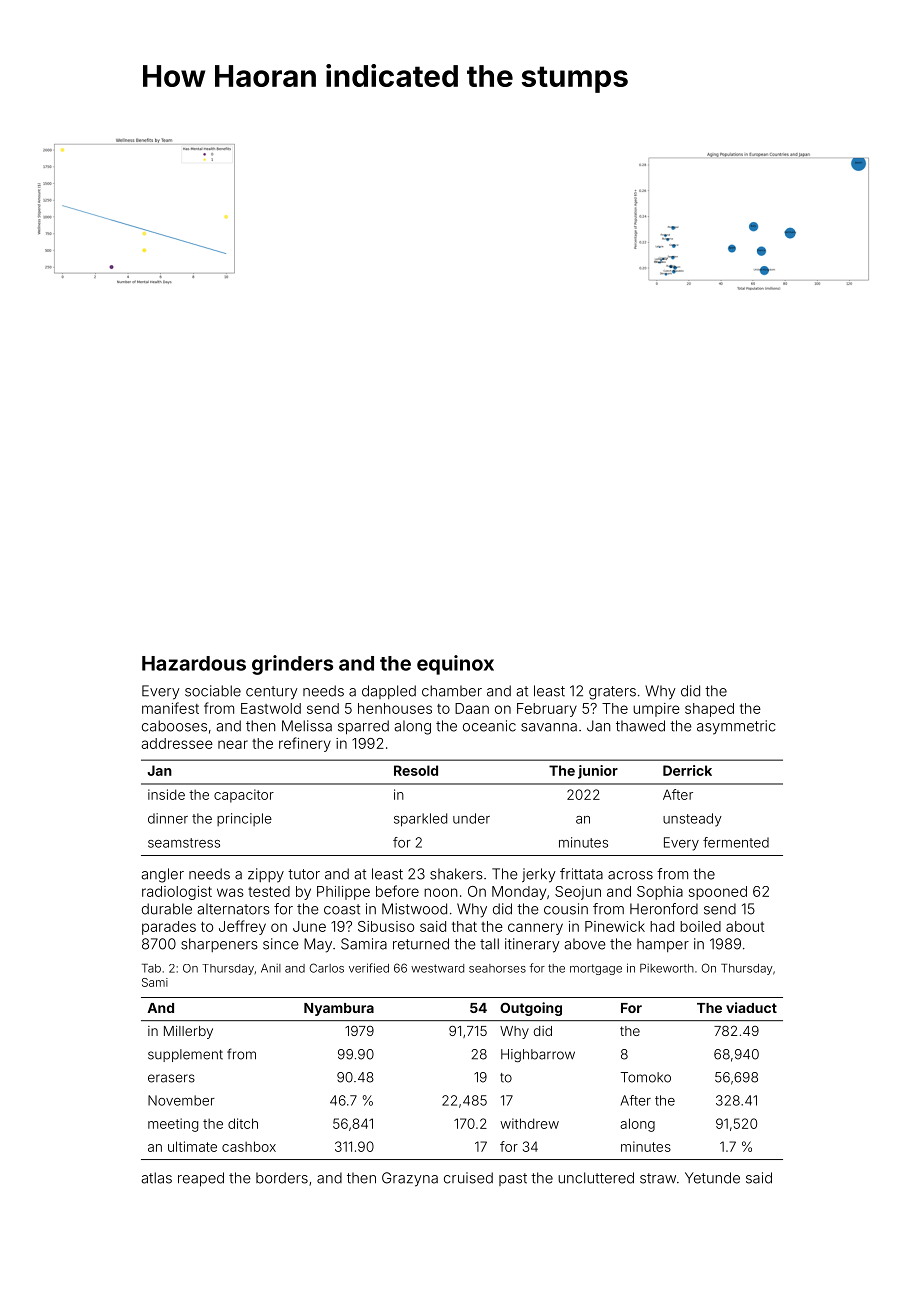 This image has height=1314, width=924. What do you see at coordinates (410, 1179) in the image?
I see `Grazyna` at bounding box center [410, 1179].
